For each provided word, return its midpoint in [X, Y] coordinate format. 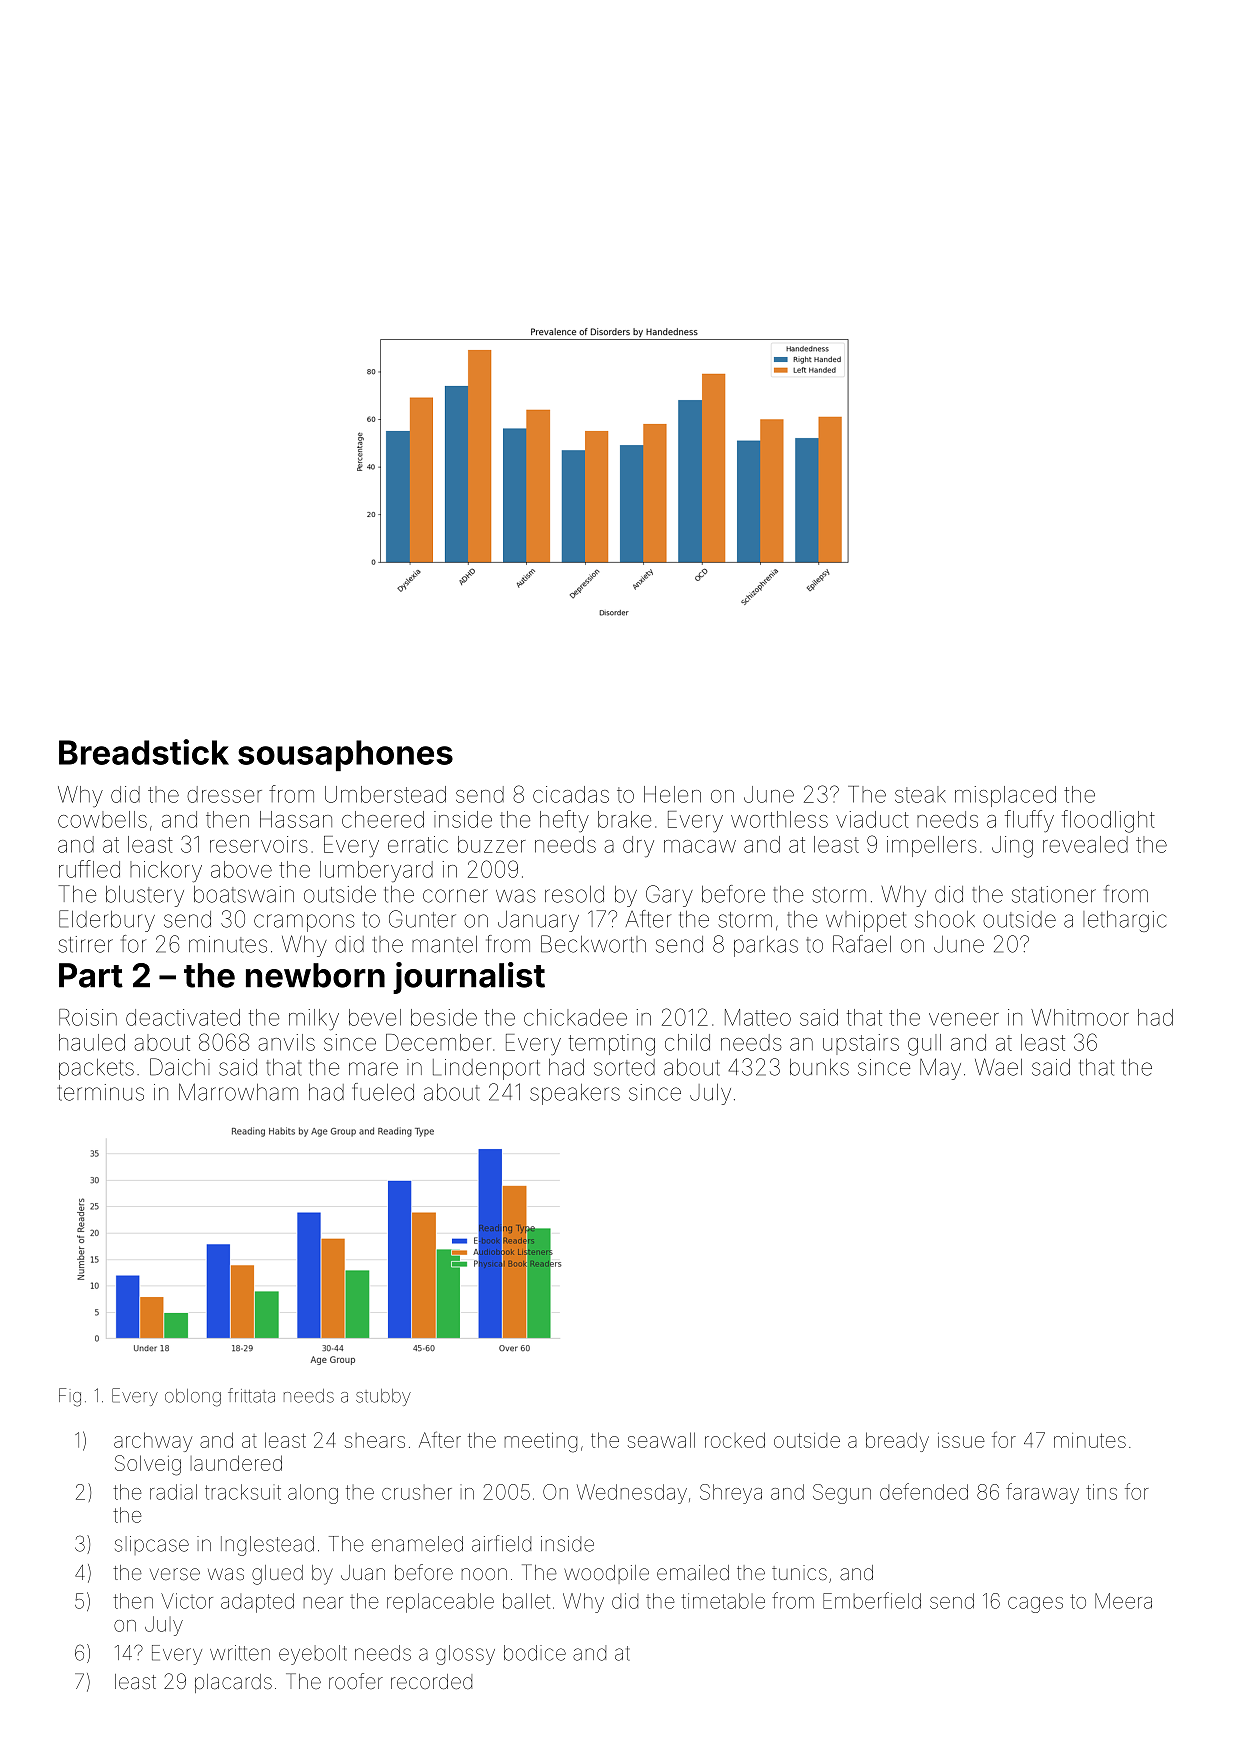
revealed [1085, 844]
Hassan [296, 819]
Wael [998, 1067]
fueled [383, 1092]
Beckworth [593, 944]
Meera [1123, 1601]
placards [233, 1683]
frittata [251, 1395]
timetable [723, 1601]
